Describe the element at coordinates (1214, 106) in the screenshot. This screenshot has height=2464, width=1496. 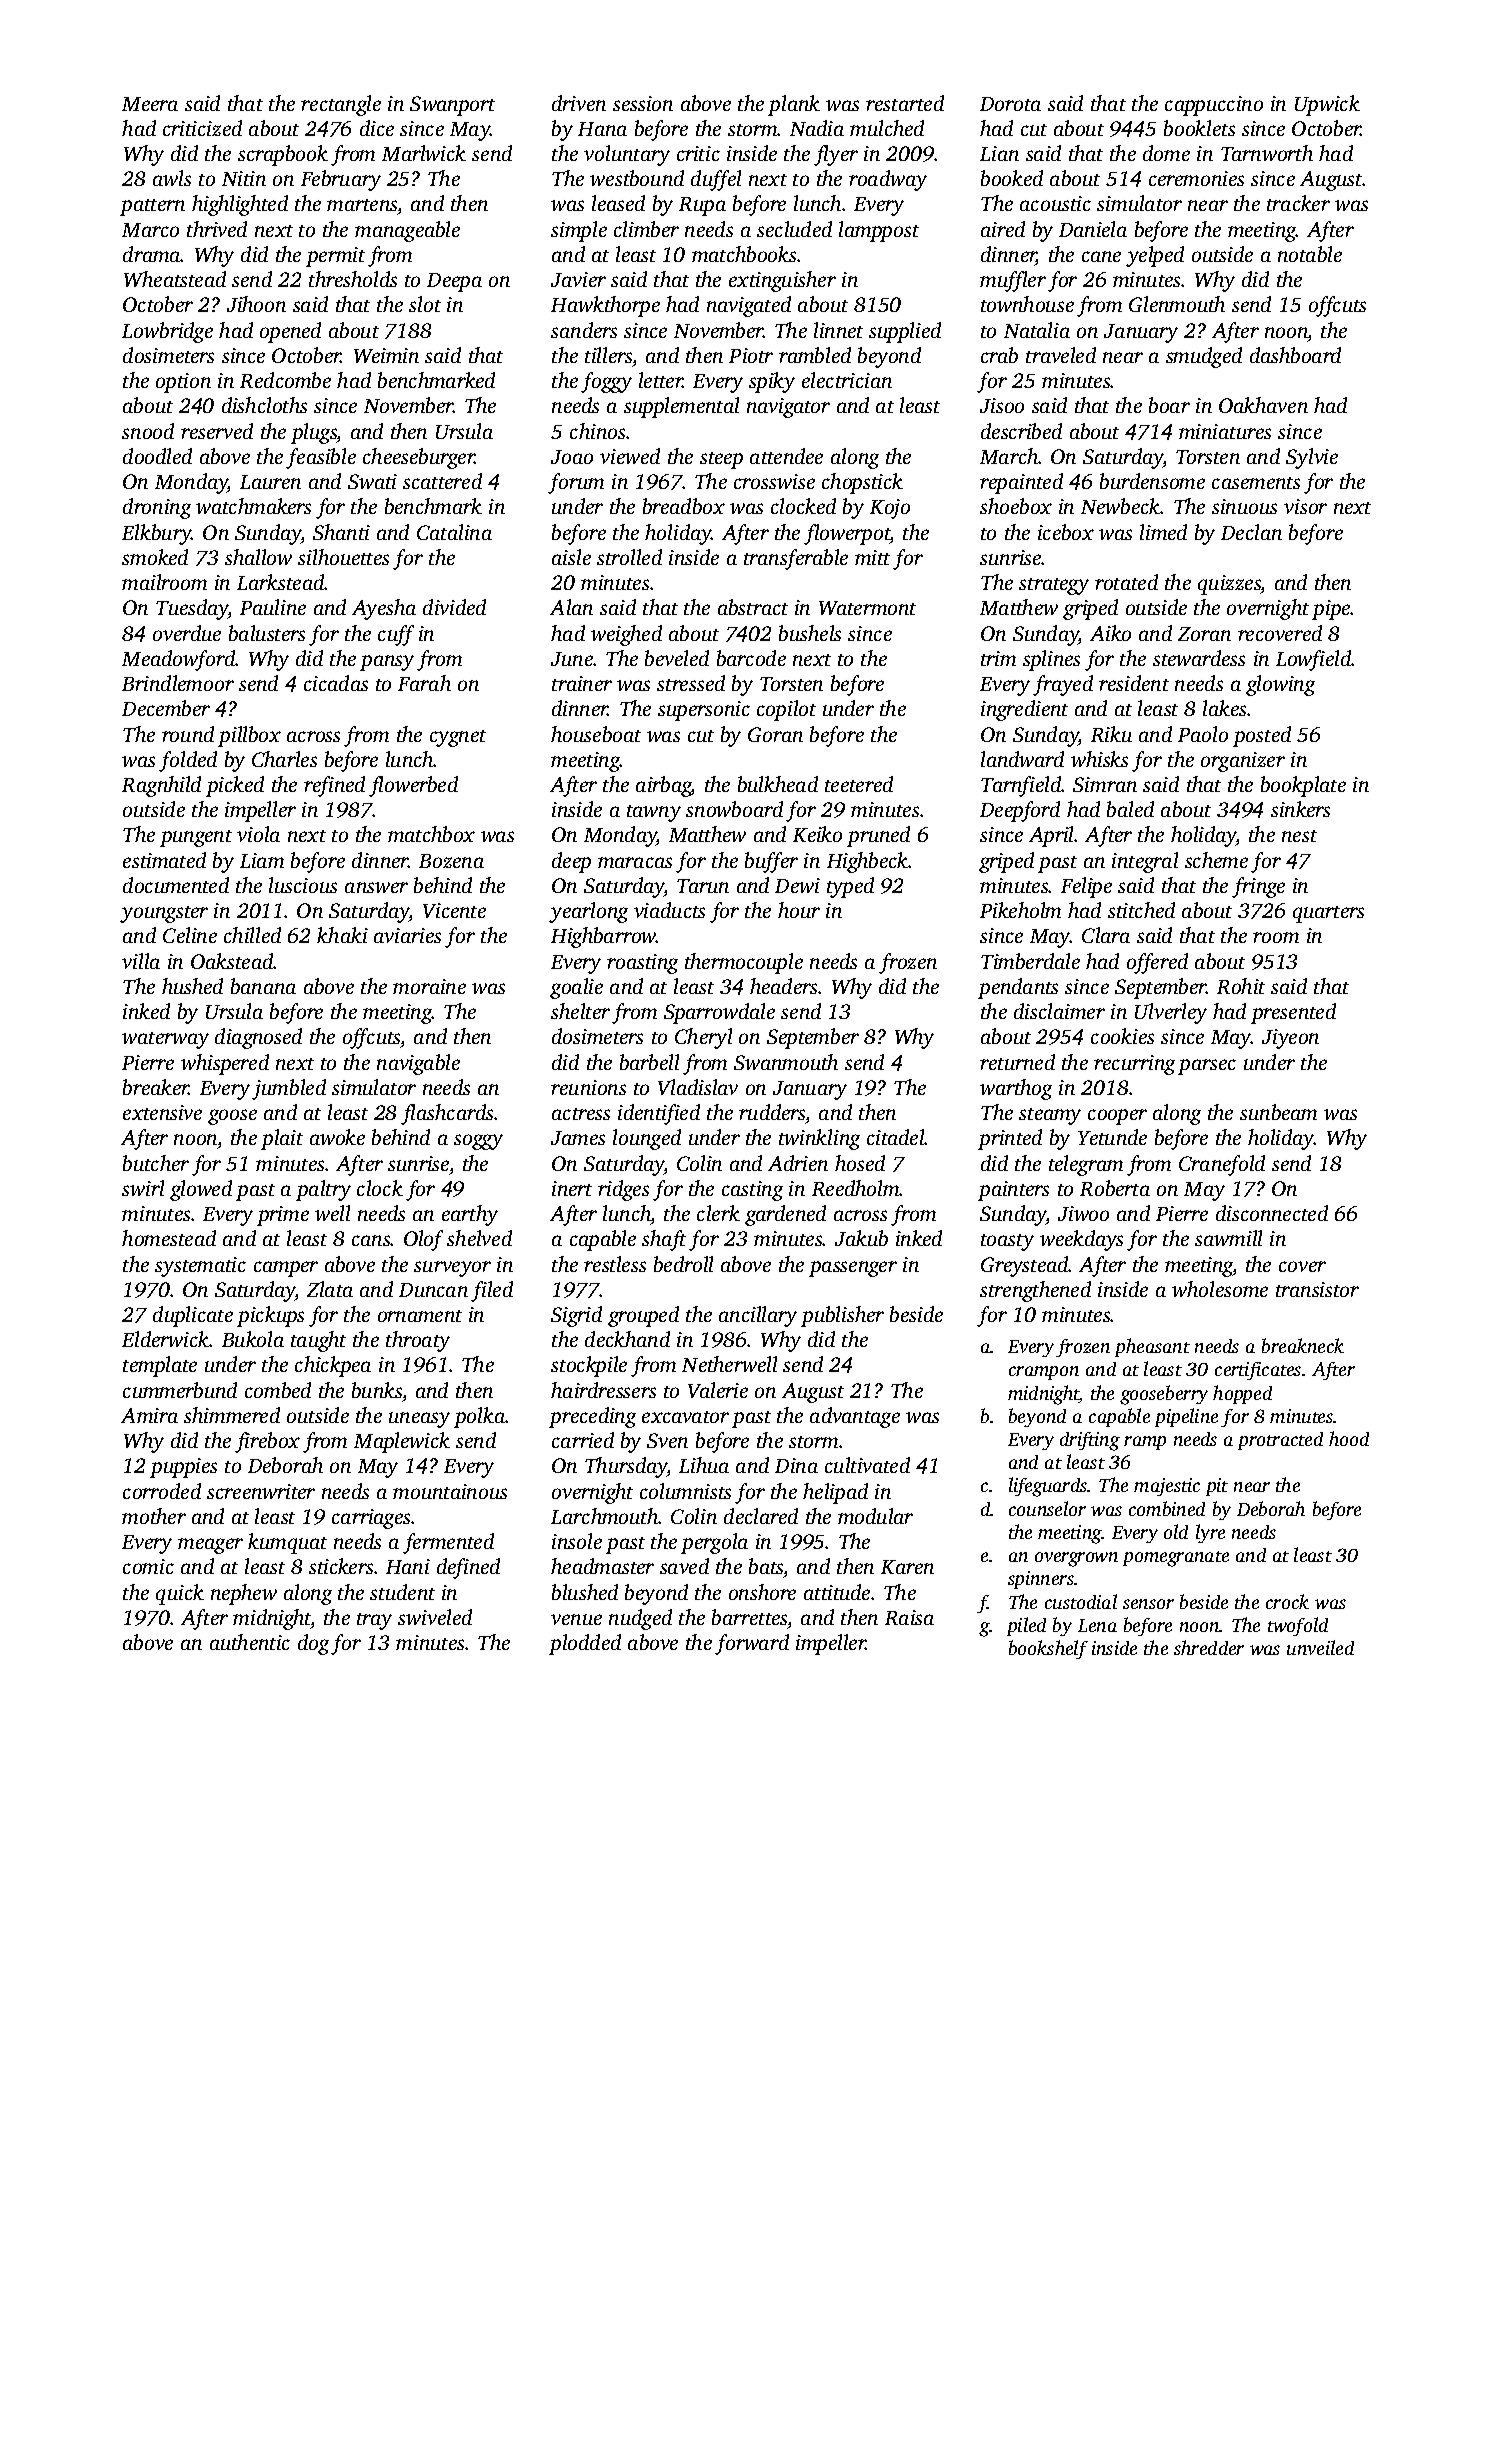
I see `cappuccino` at that location.
